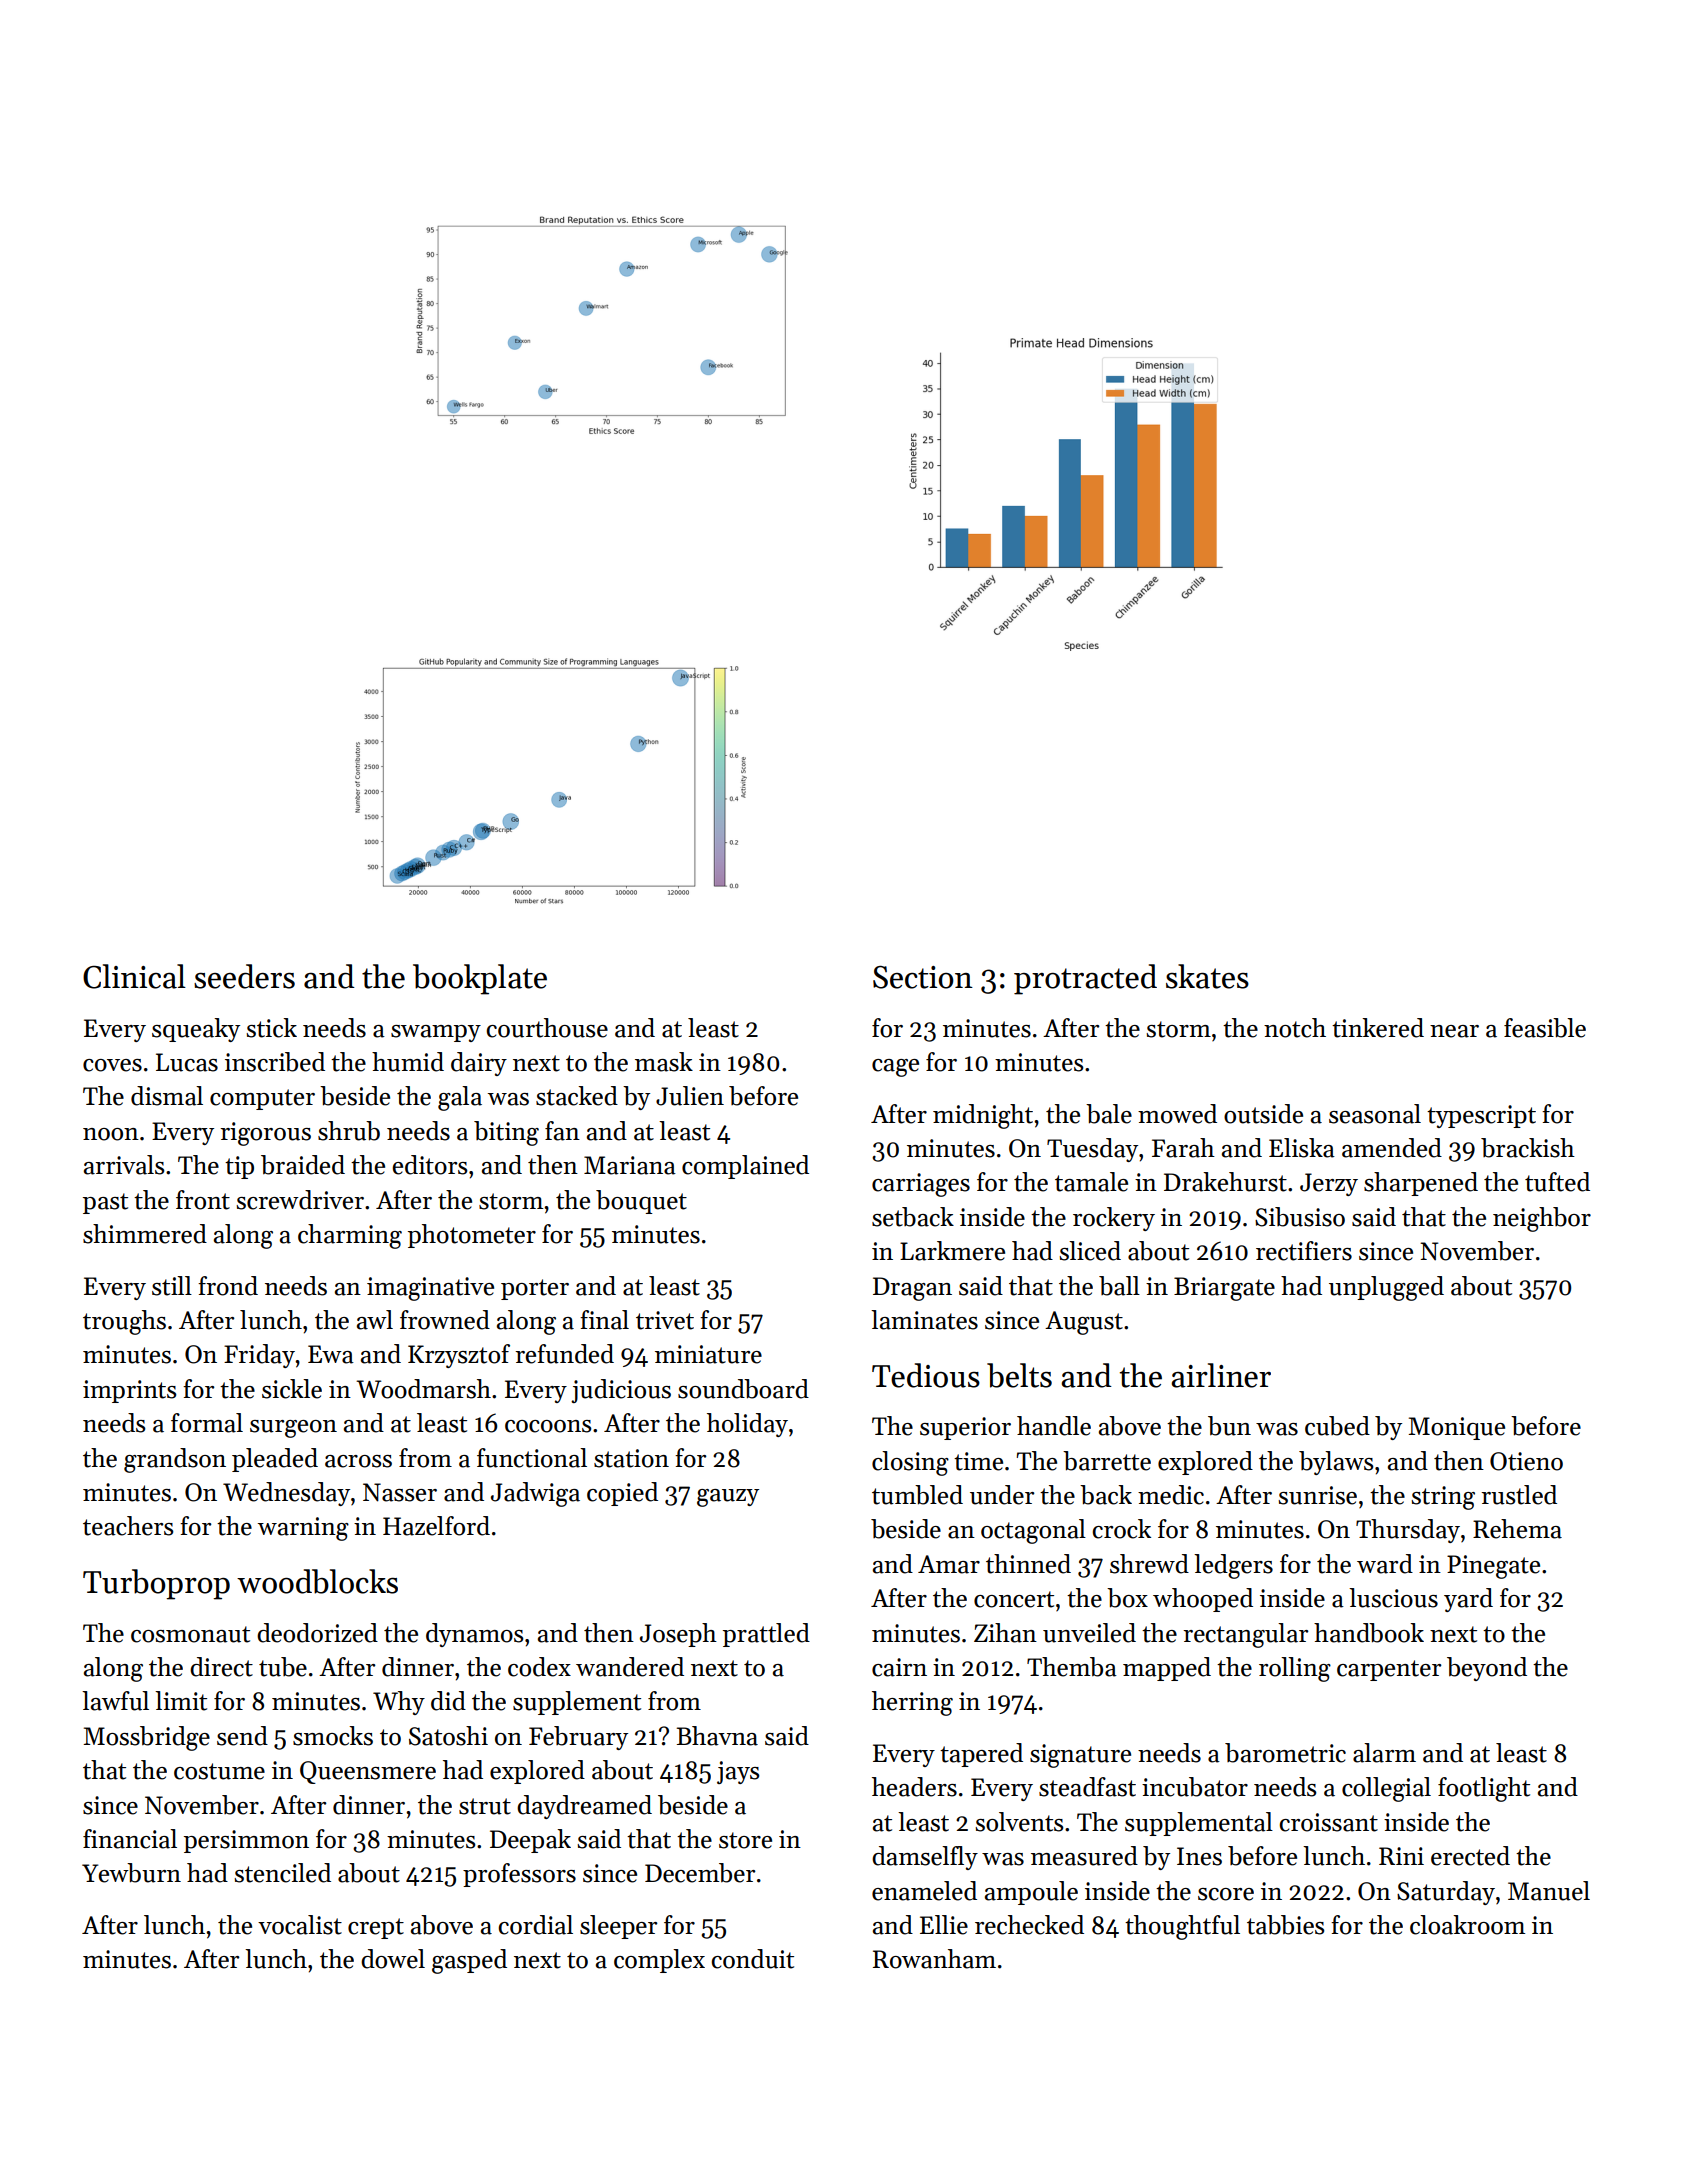 The width and height of the image is (1683, 2178). What do you see at coordinates (131, 1873) in the image?
I see `Yewburn` at bounding box center [131, 1873].
